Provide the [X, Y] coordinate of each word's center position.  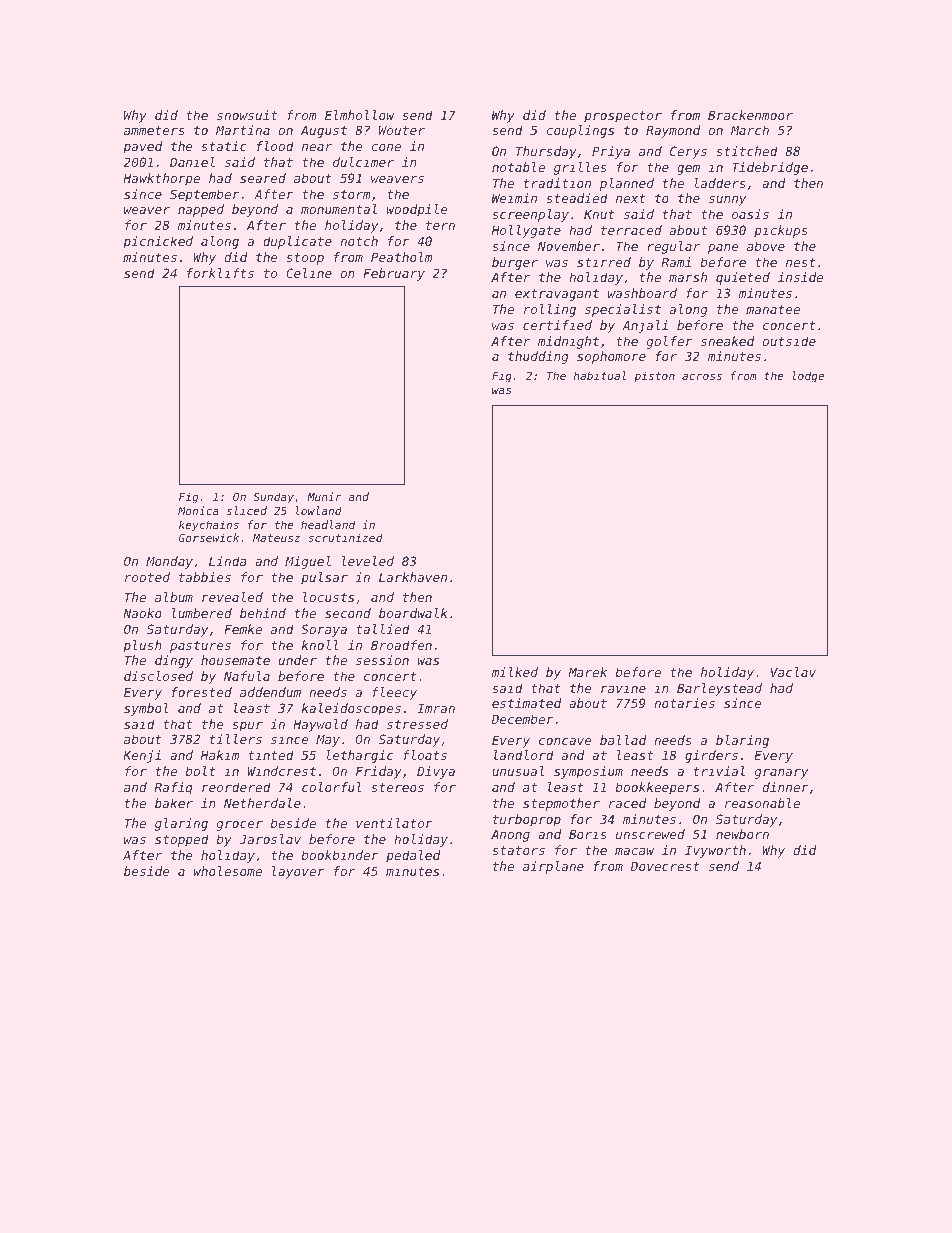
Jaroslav [270, 839]
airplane [553, 867]
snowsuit [247, 115]
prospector [623, 117]
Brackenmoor [750, 115]
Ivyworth [715, 851]
